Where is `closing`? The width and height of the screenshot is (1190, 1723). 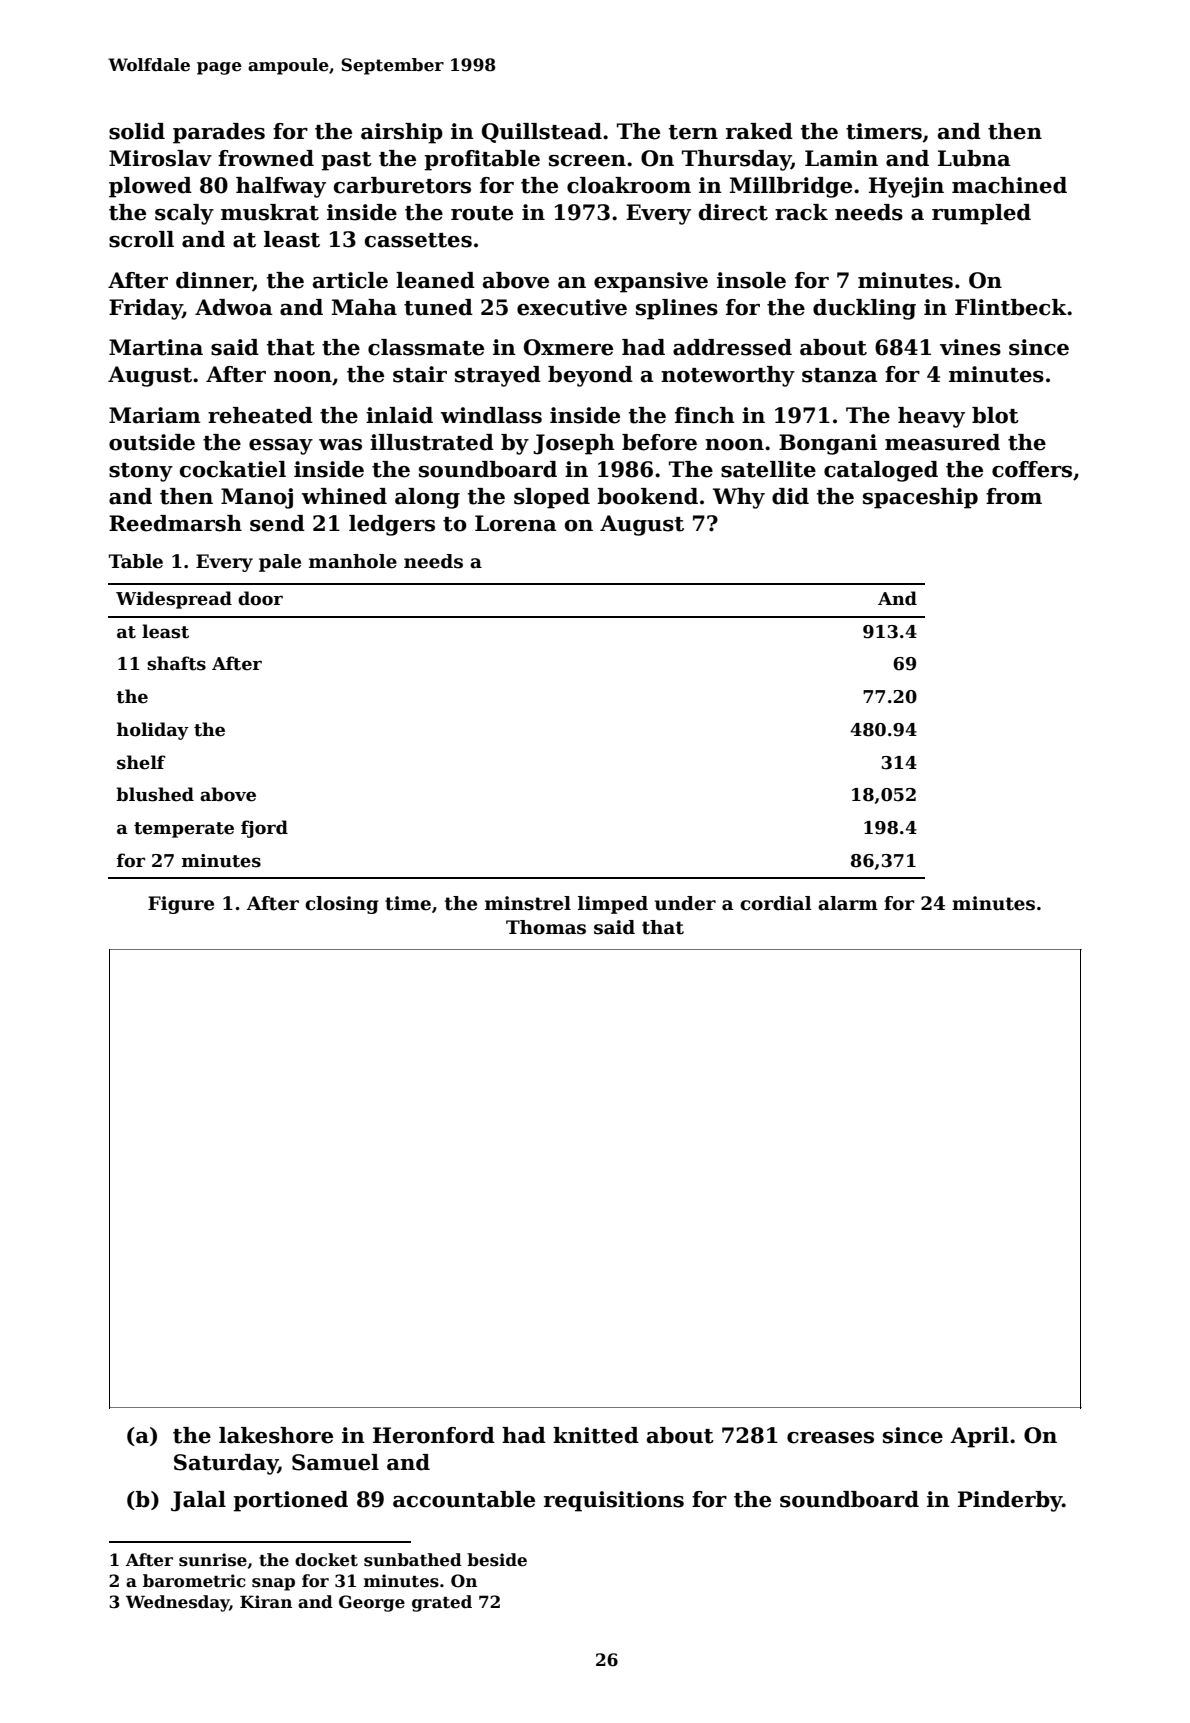
closing is located at coordinates (342, 905).
